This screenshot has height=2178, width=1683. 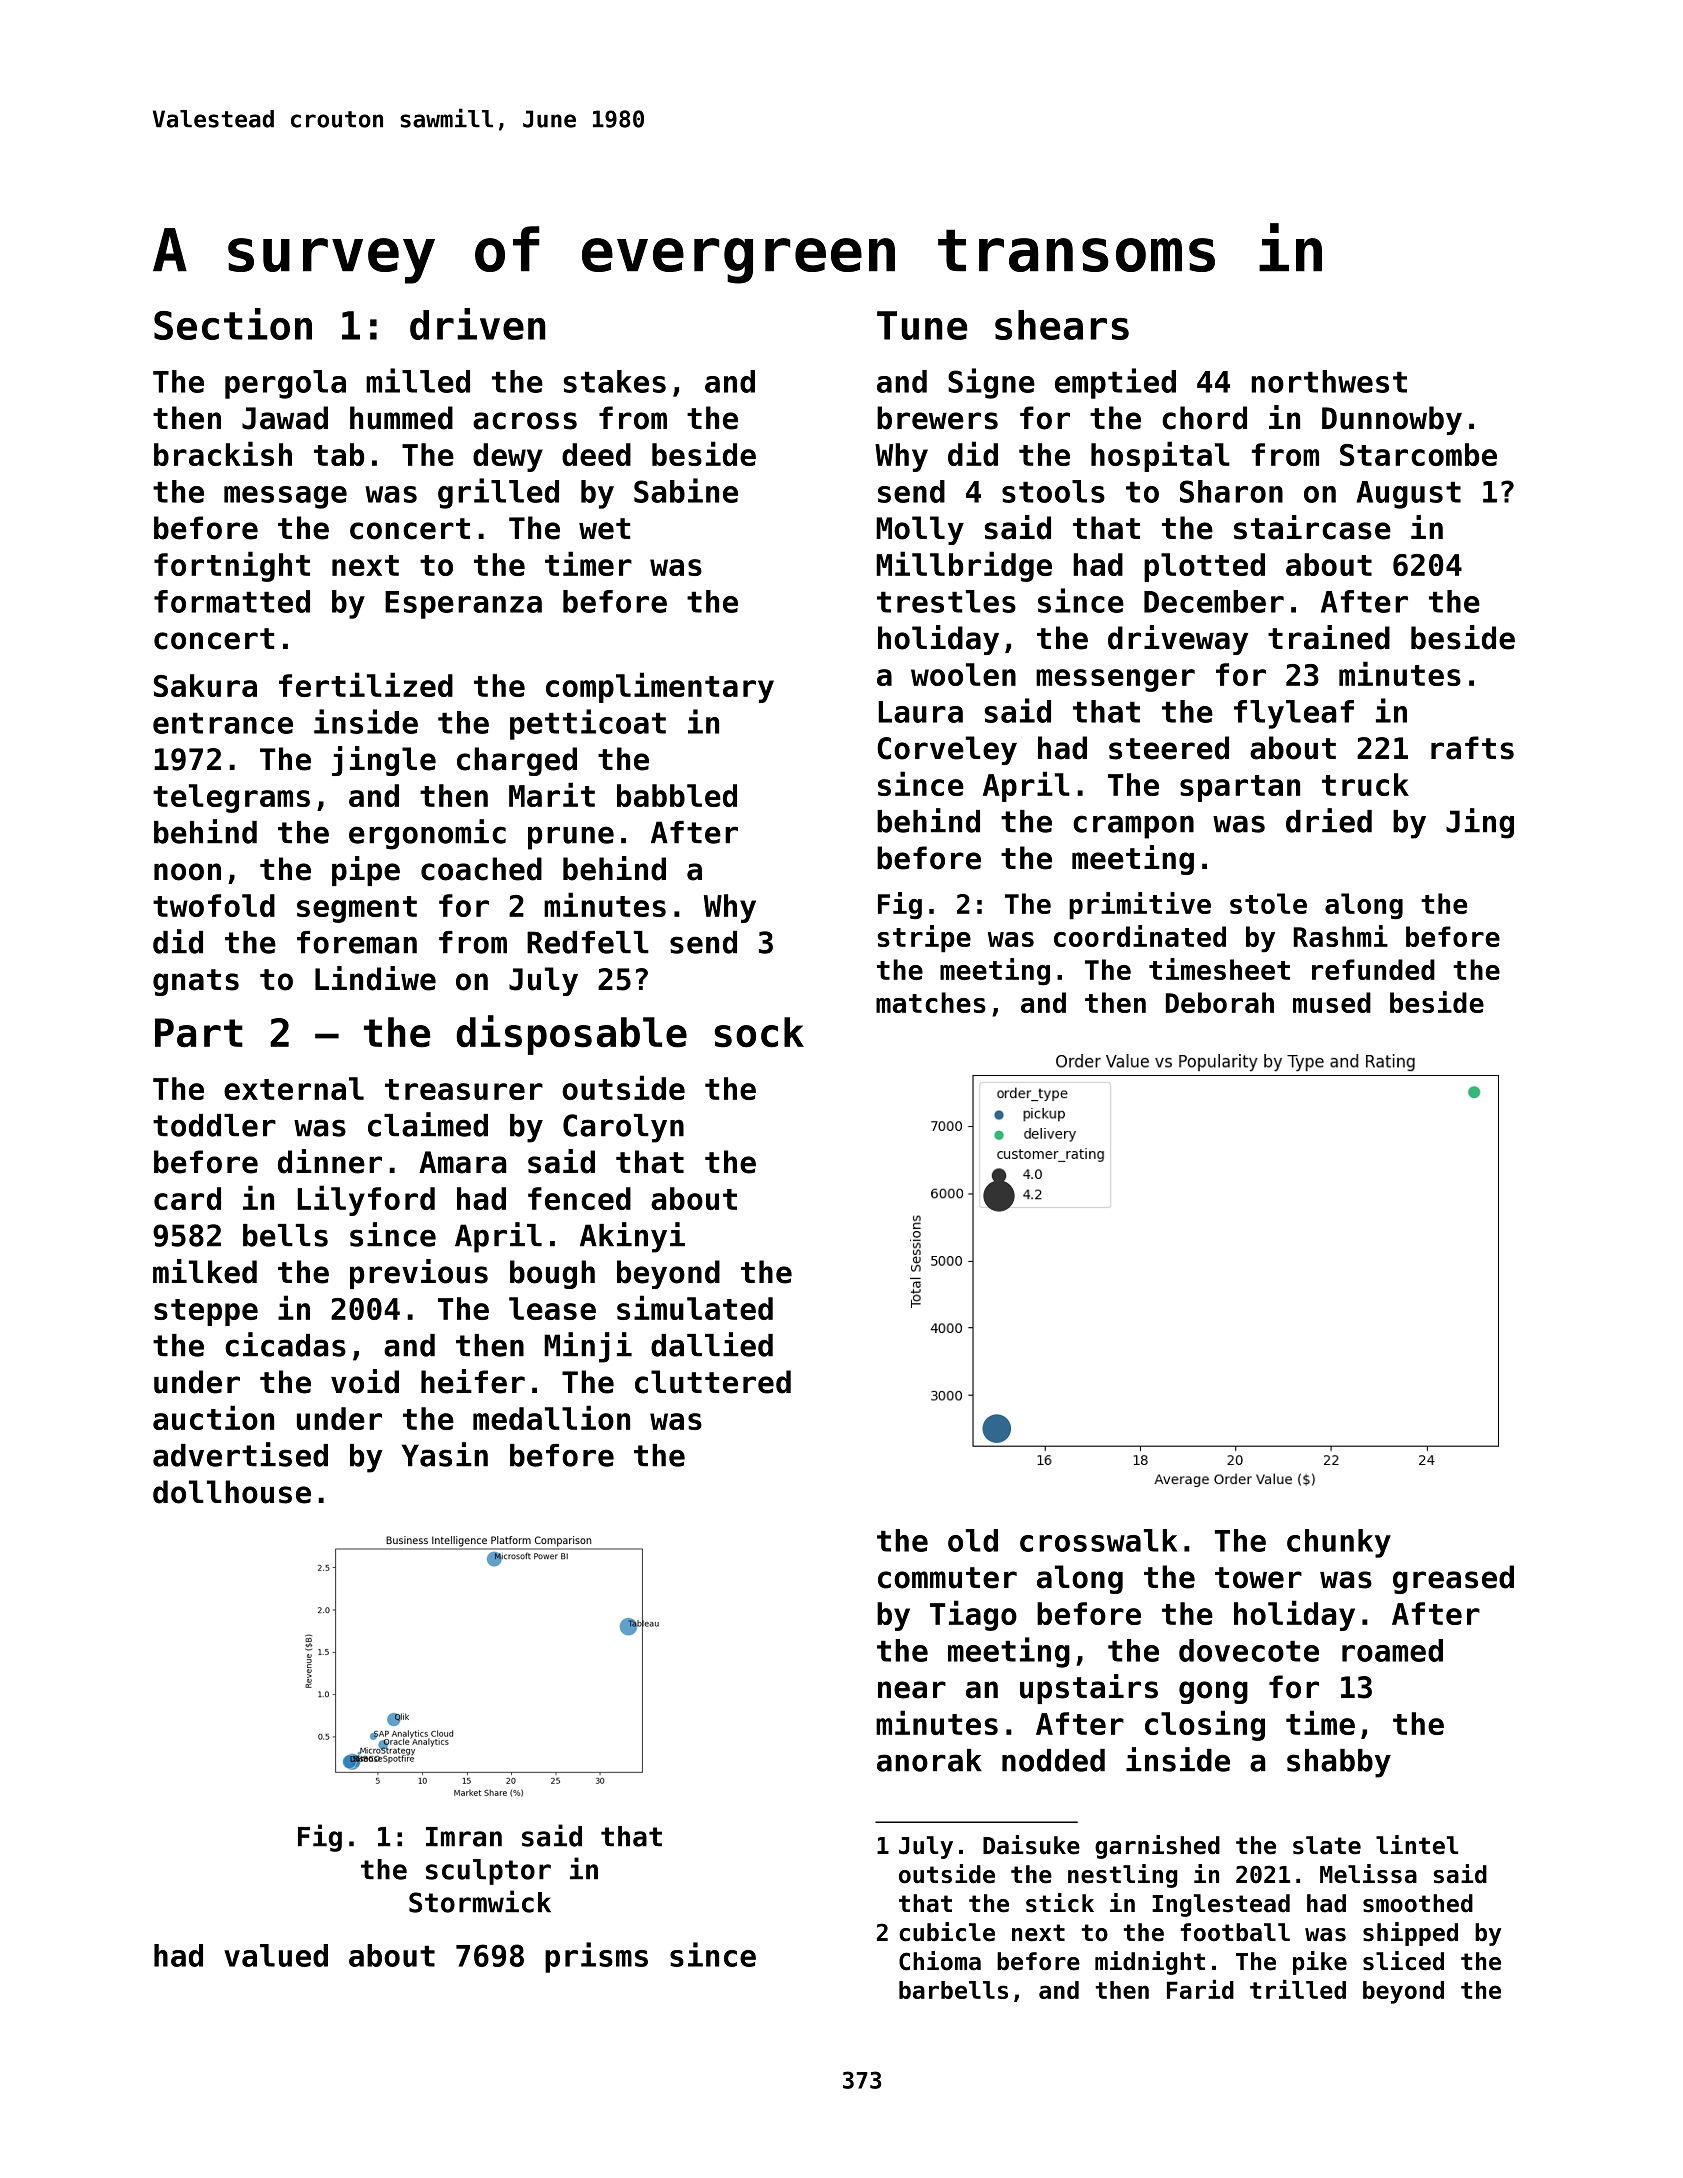 What do you see at coordinates (480, 1901) in the screenshot?
I see `Stormwick` at bounding box center [480, 1901].
